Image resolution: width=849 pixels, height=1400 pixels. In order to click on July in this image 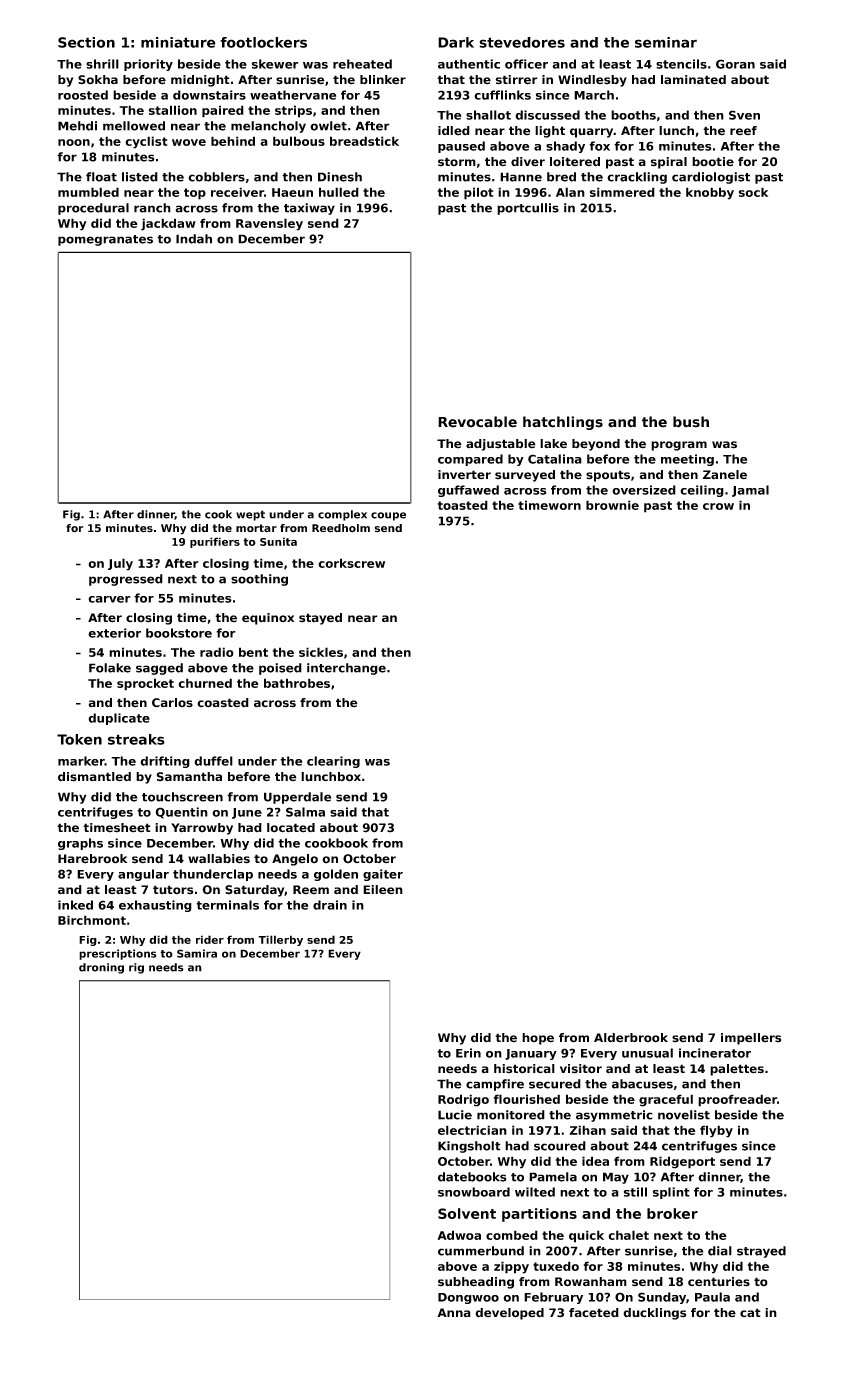, I will do `click(120, 564)`.
